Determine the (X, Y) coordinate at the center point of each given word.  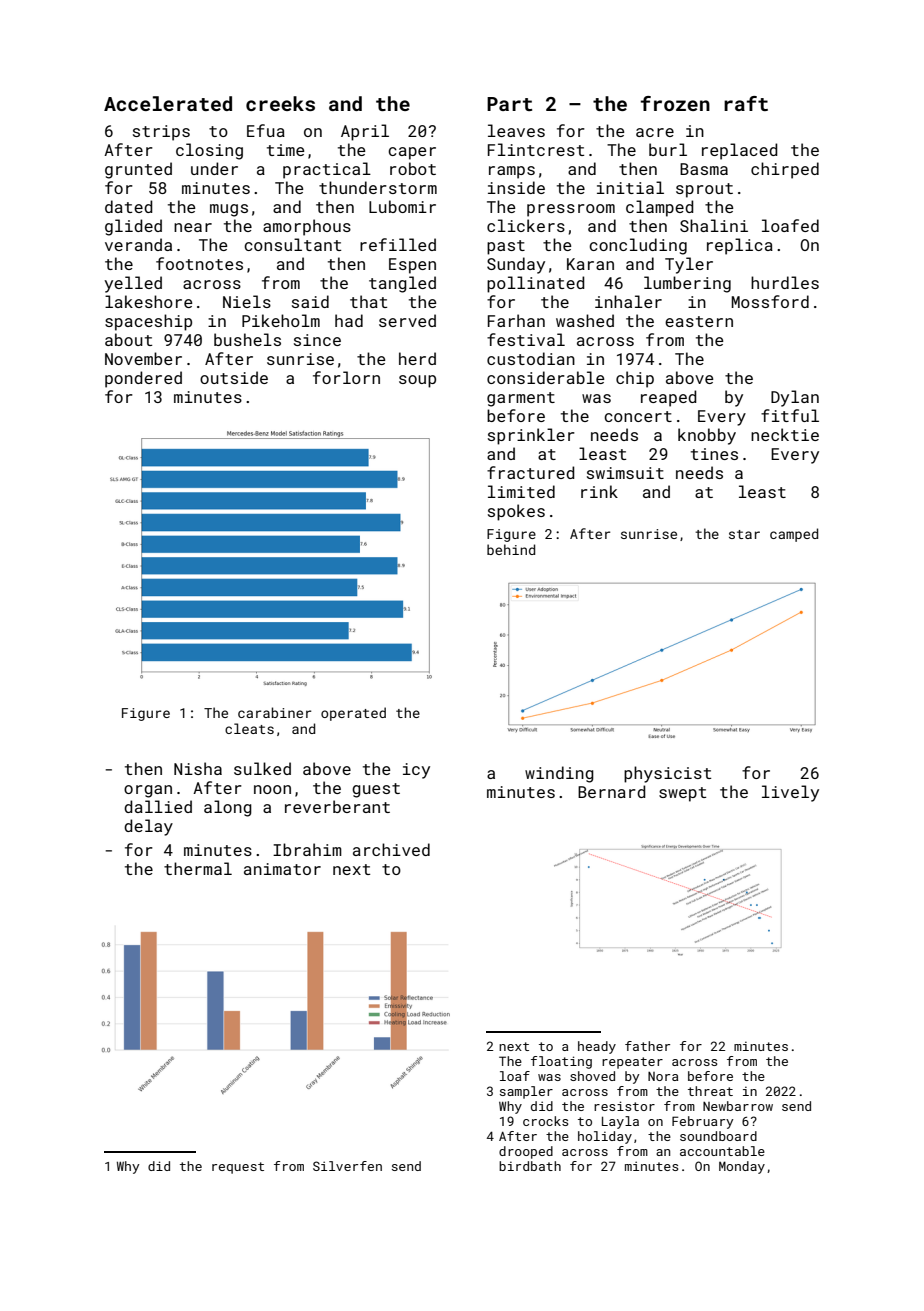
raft (746, 103)
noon (272, 789)
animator (282, 869)
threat (710, 1091)
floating (561, 1062)
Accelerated (168, 103)
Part (509, 104)
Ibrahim (307, 849)
